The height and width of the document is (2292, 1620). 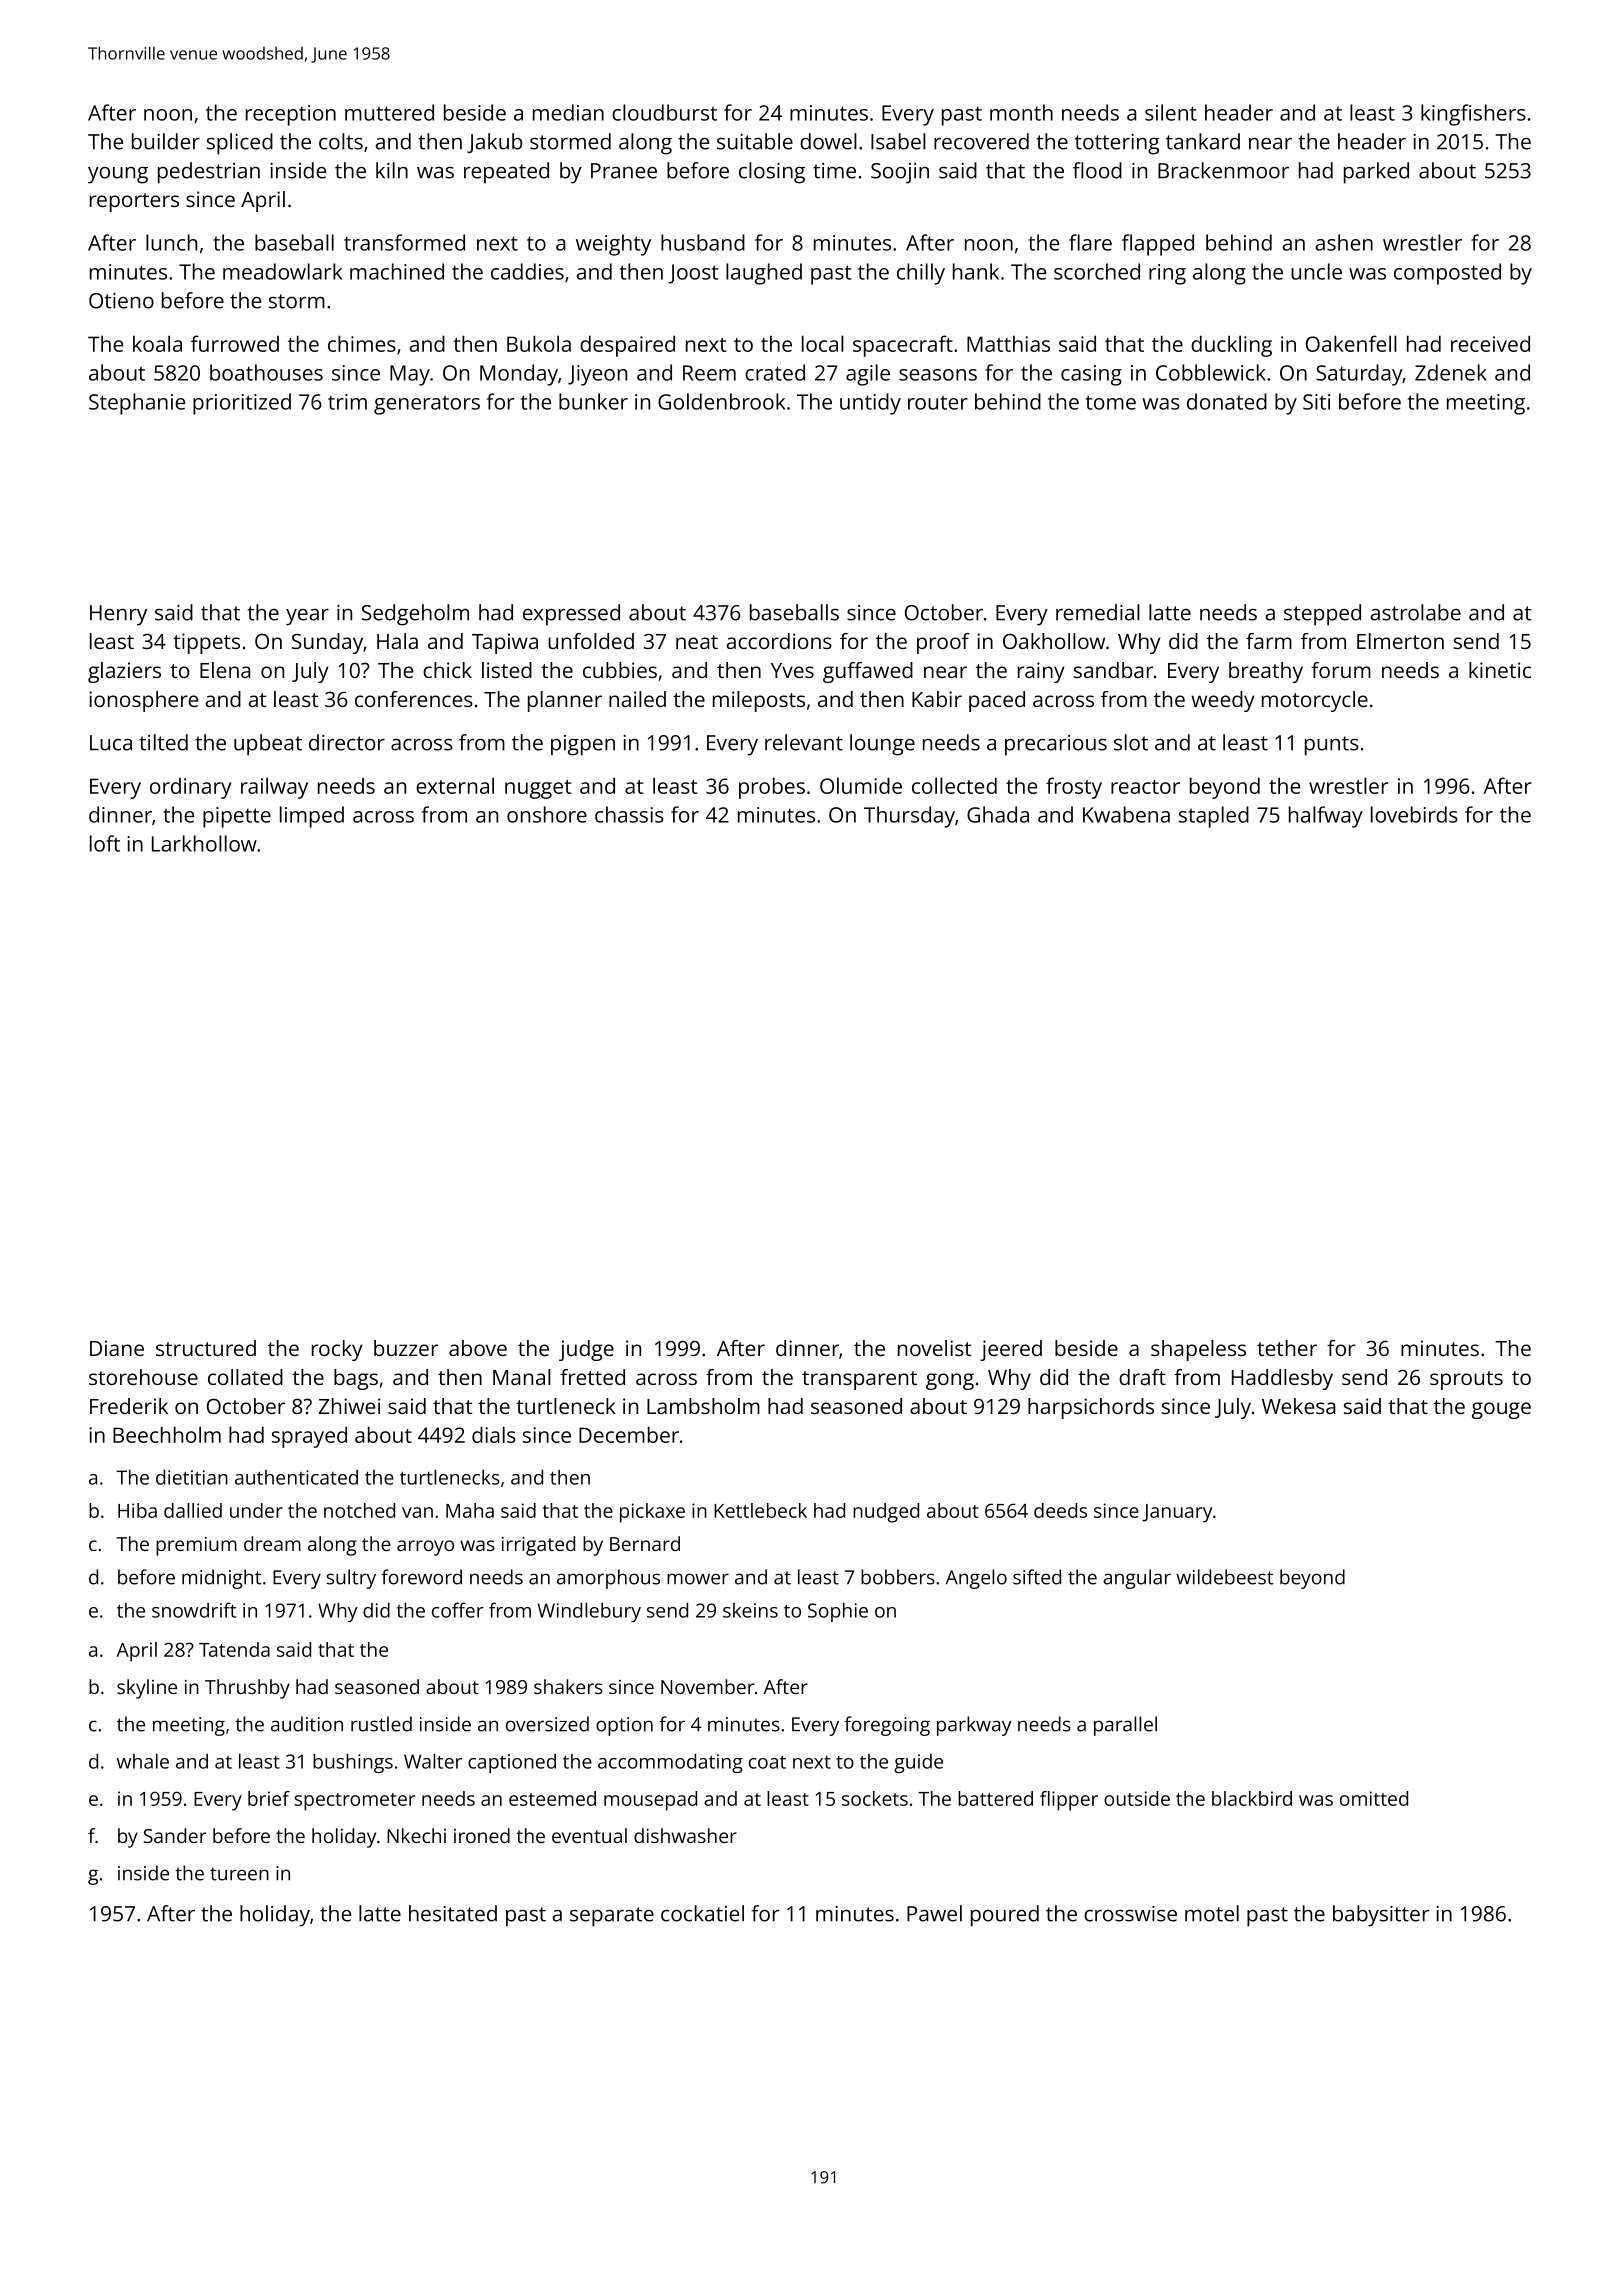 What do you see at coordinates (1473, 115) in the document?
I see `kingfishers` at bounding box center [1473, 115].
